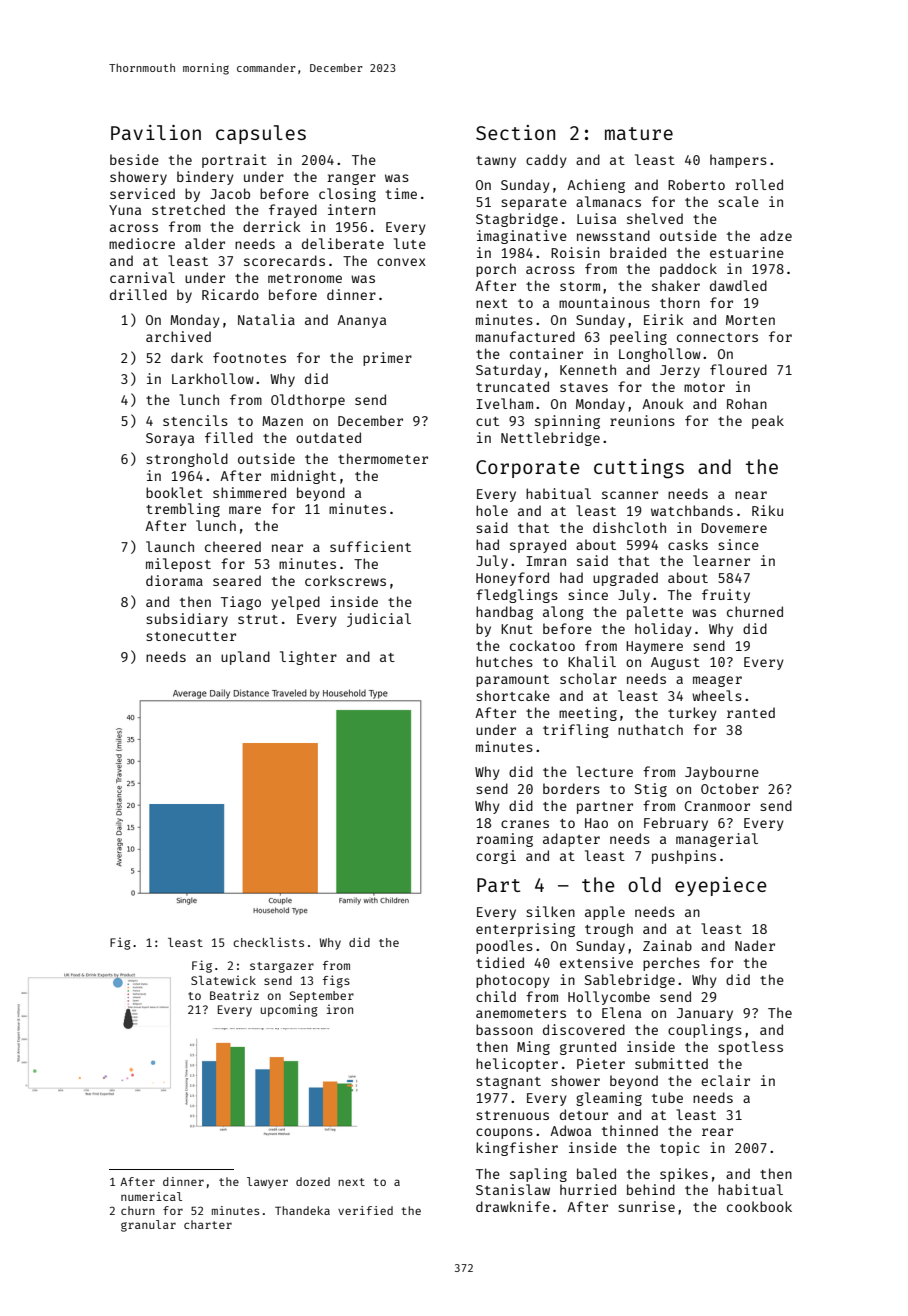  Describe the element at coordinates (492, 510) in the screenshot. I see `hole` at that location.
